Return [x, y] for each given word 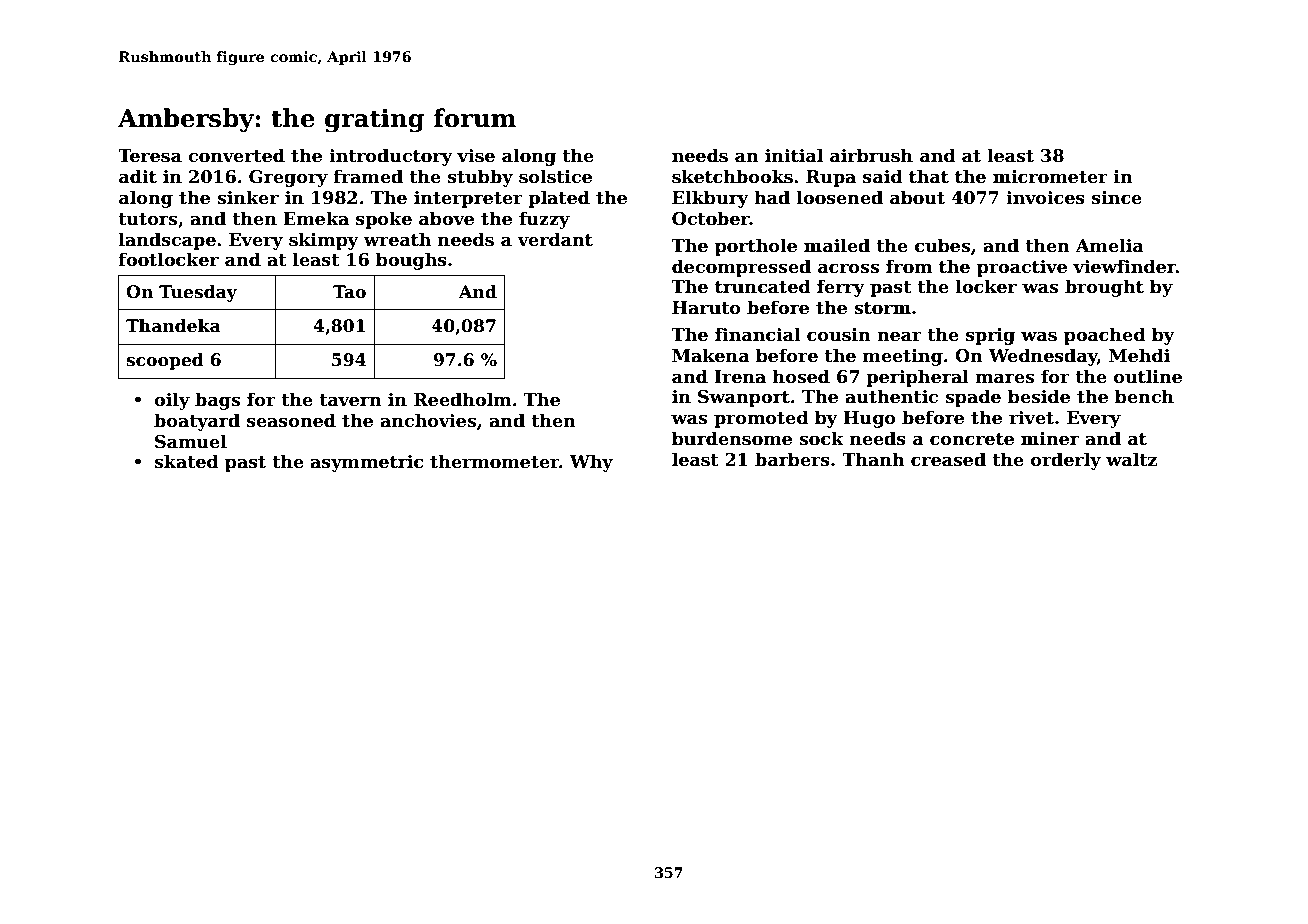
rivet [1031, 418]
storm [882, 308]
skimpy [324, 241]
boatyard [197, 422]
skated [186, 461]
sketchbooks [732, 176]
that [929, 176]
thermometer [494, 461]
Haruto [706, 308]
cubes [942, 245]
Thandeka [173, 326]
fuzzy [544, 220]
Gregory [288, 178]
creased [948, 459]
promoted [761, 419]
